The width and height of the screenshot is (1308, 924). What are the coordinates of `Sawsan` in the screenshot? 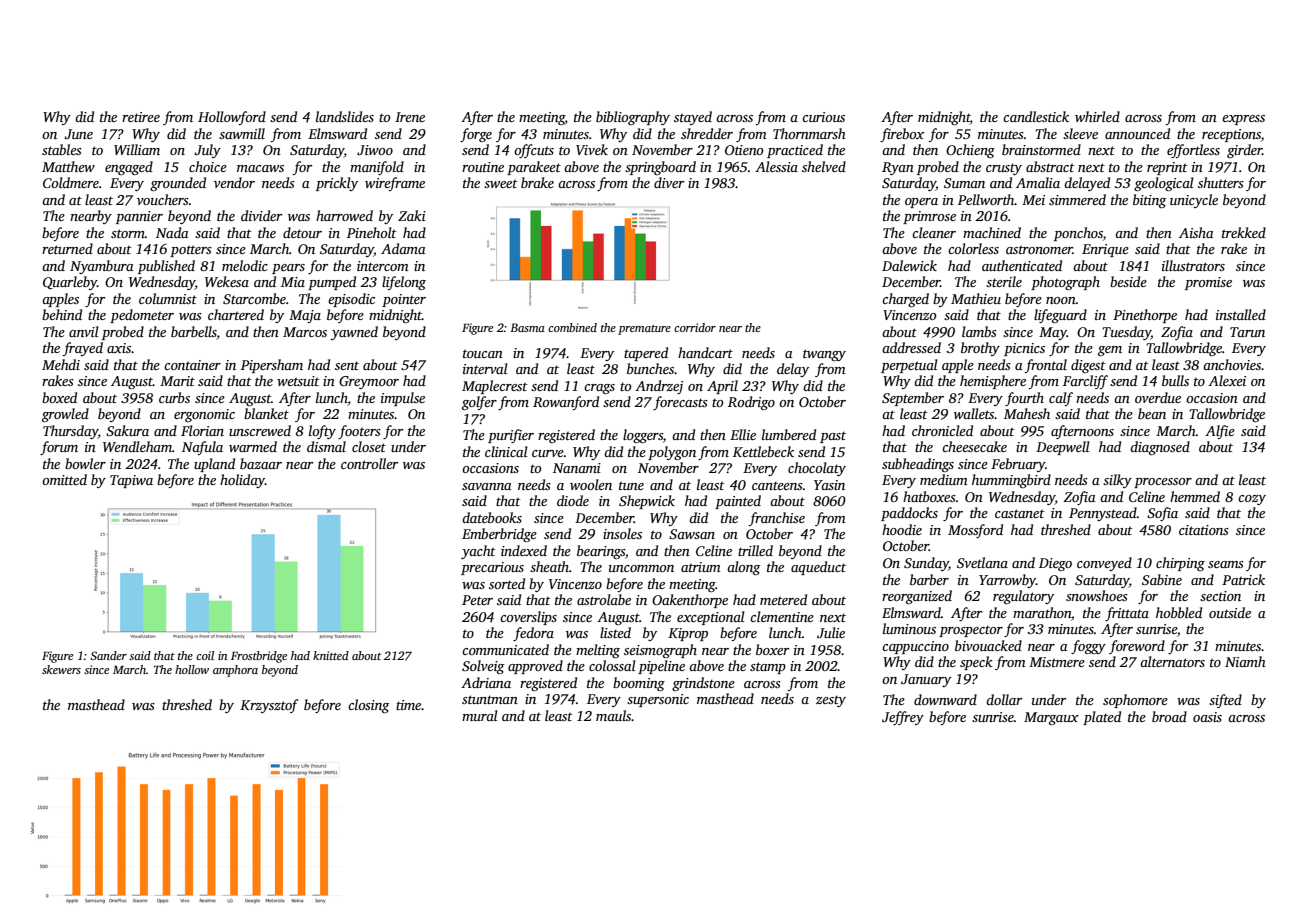 It's located at (692, 534).
